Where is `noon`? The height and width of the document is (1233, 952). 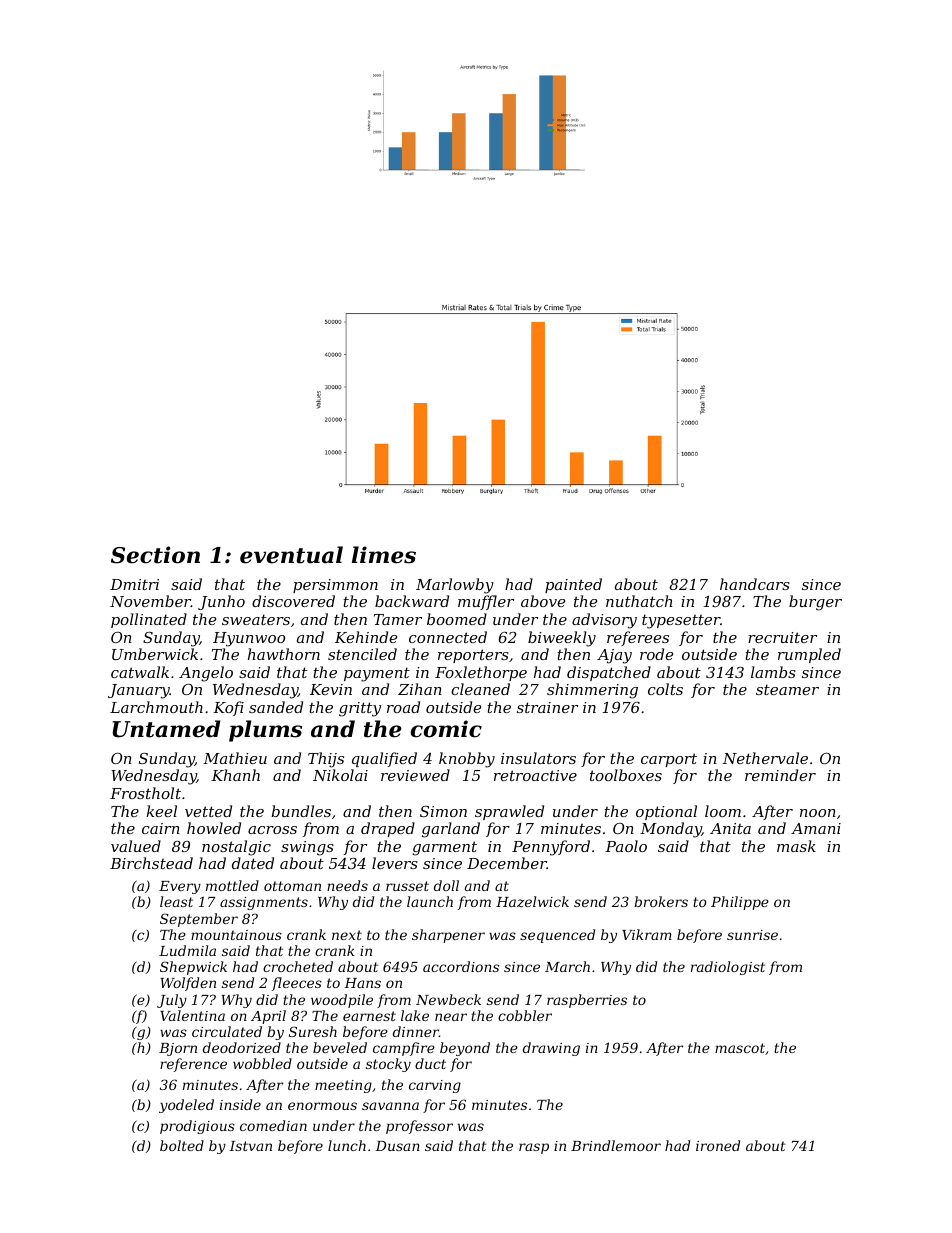
noon is located at coordinates (818, 813).
